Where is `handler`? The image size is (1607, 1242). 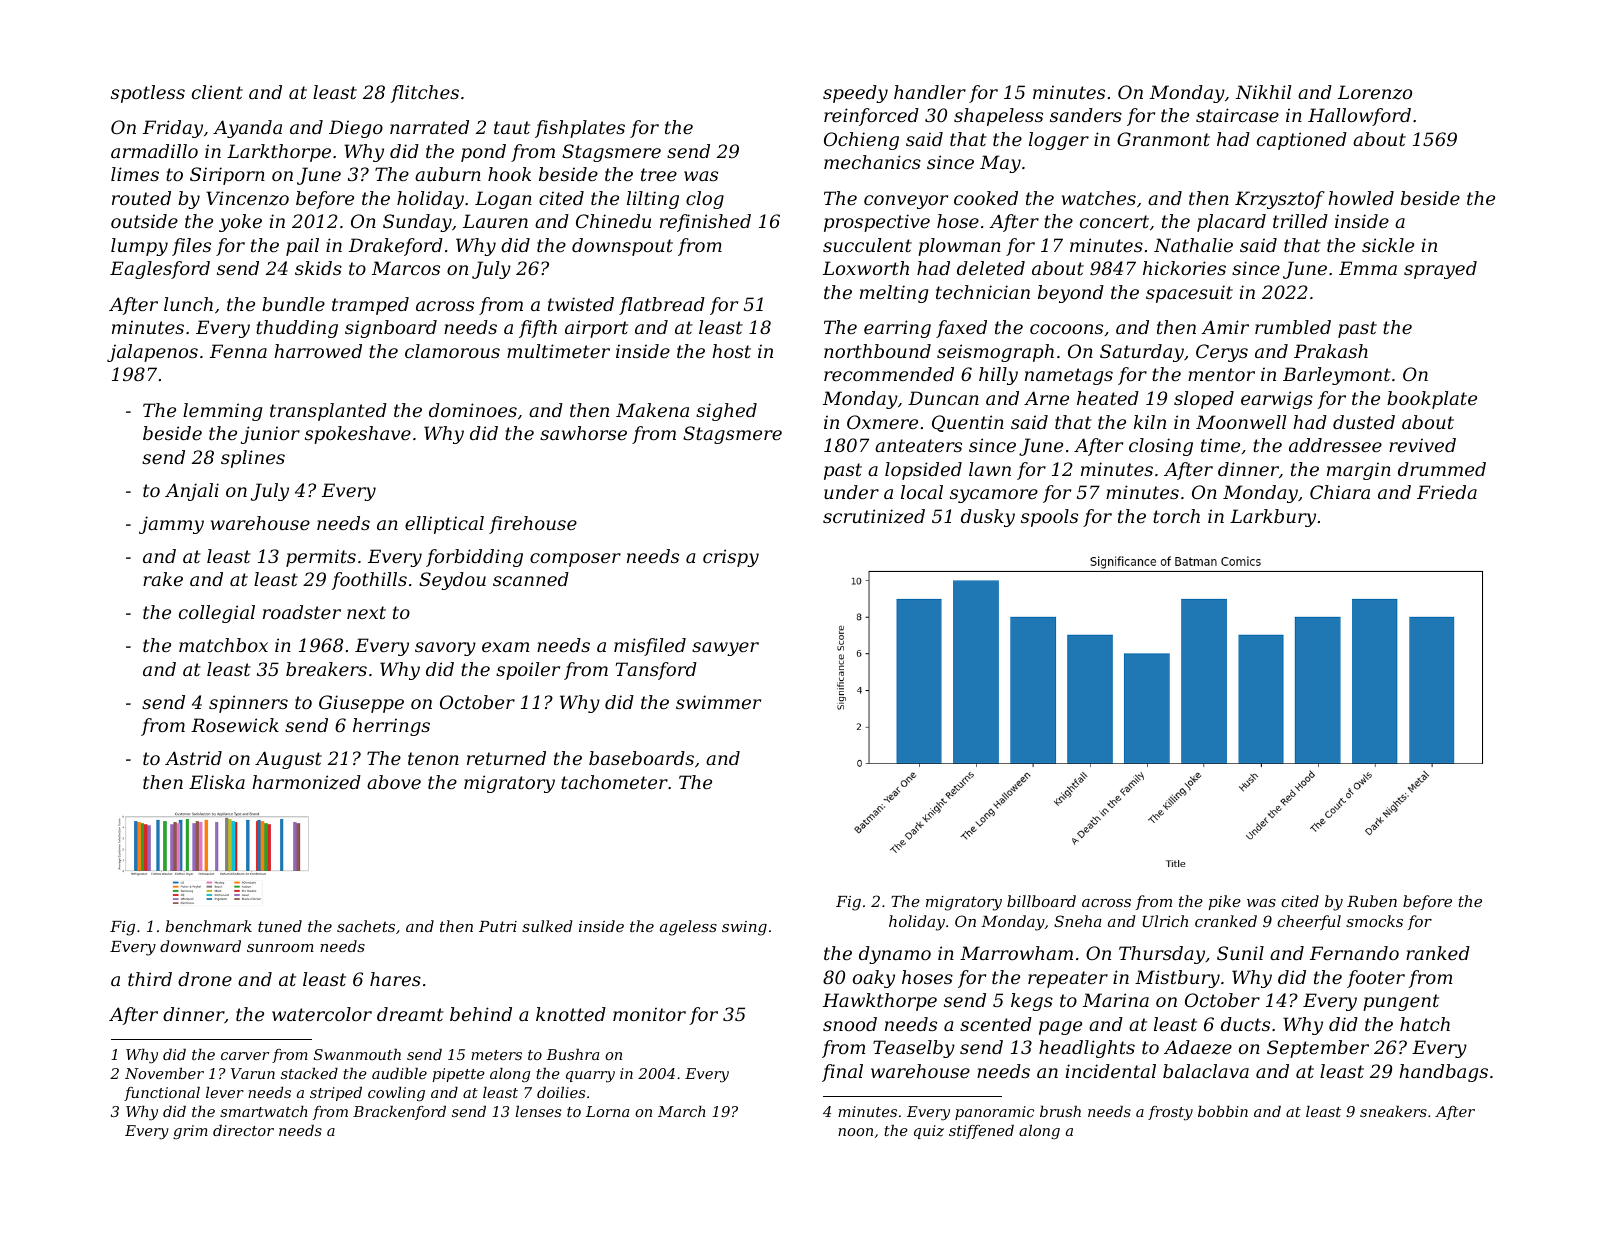
handler is located at coordinates (930, 92).
